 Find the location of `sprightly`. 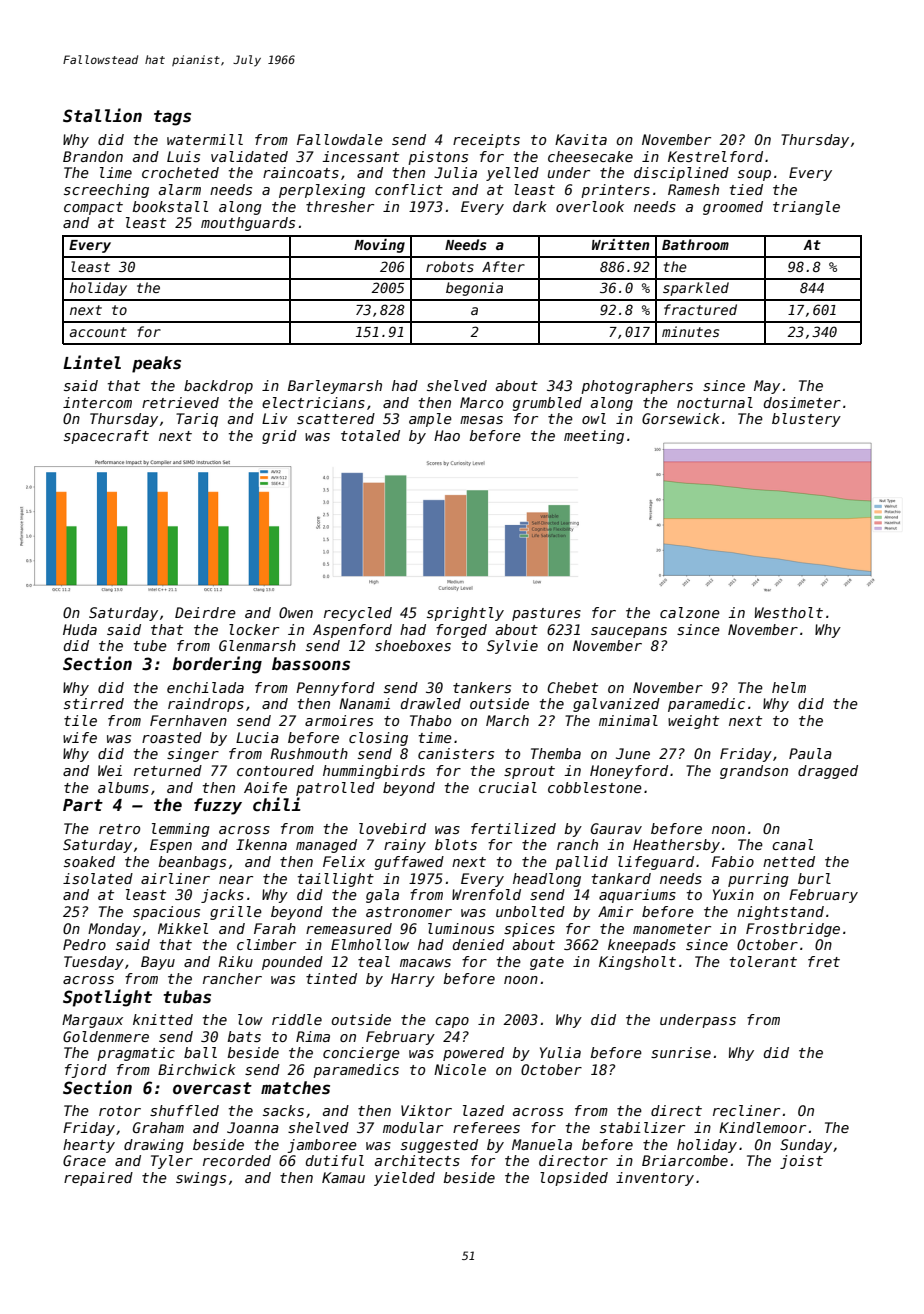

sprightly is located at coordinates (465, 614).
